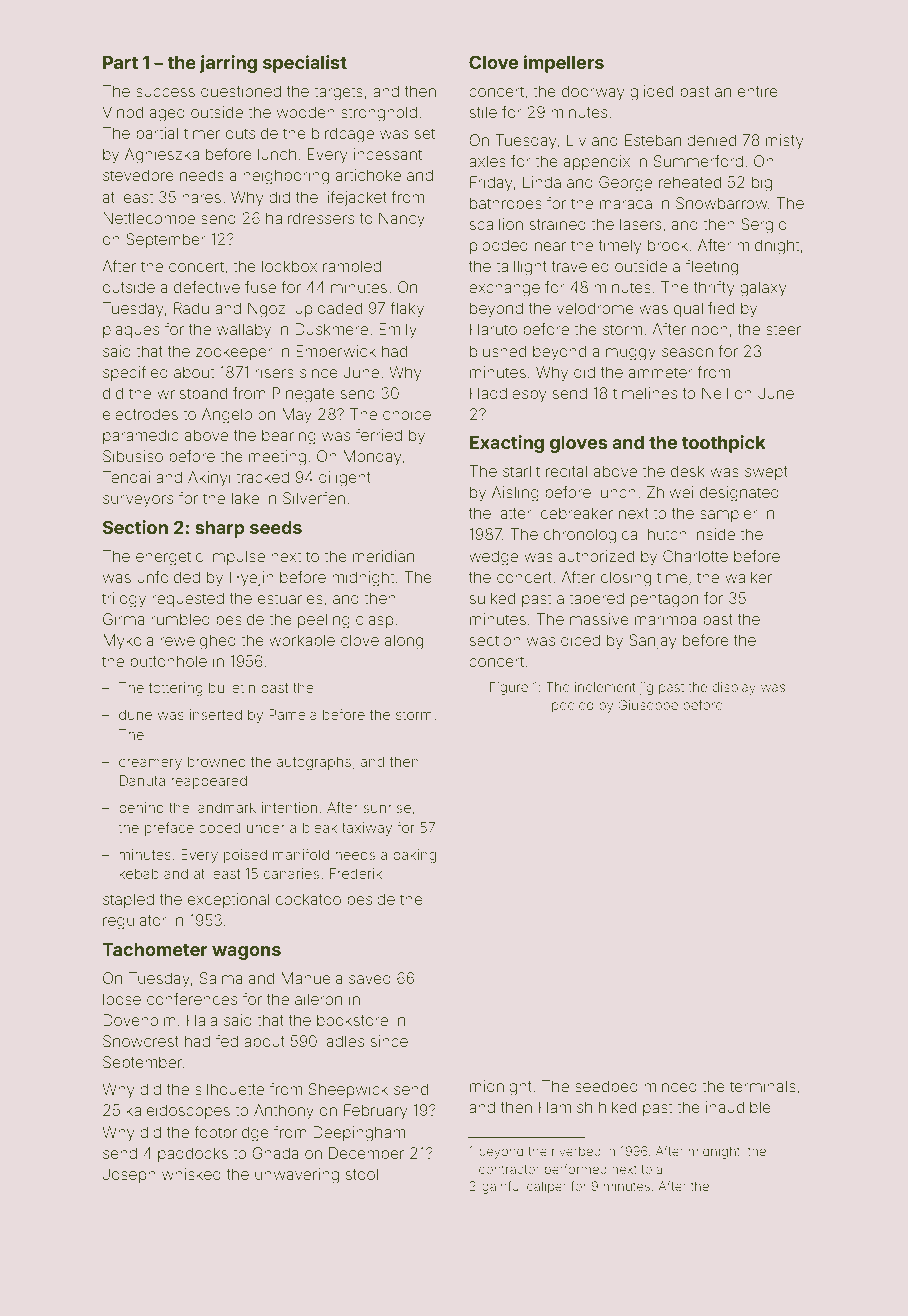  I want to click on stile, so click(483, 112).
